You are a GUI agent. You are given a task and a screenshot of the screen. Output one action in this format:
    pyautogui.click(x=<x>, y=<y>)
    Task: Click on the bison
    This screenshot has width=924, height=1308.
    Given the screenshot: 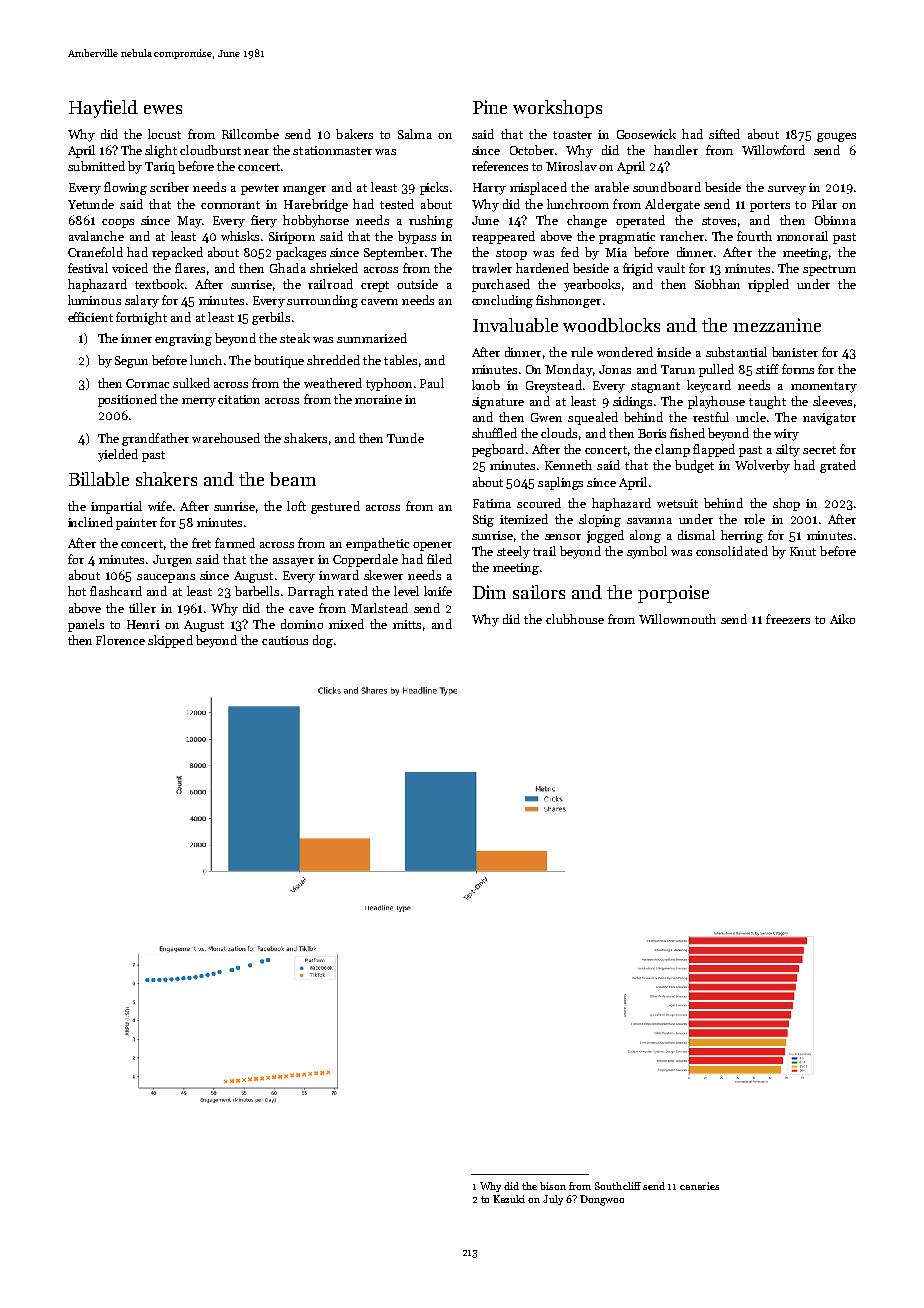 What is the action you would take?
    pyautogui.click(x=553, y=1186)
